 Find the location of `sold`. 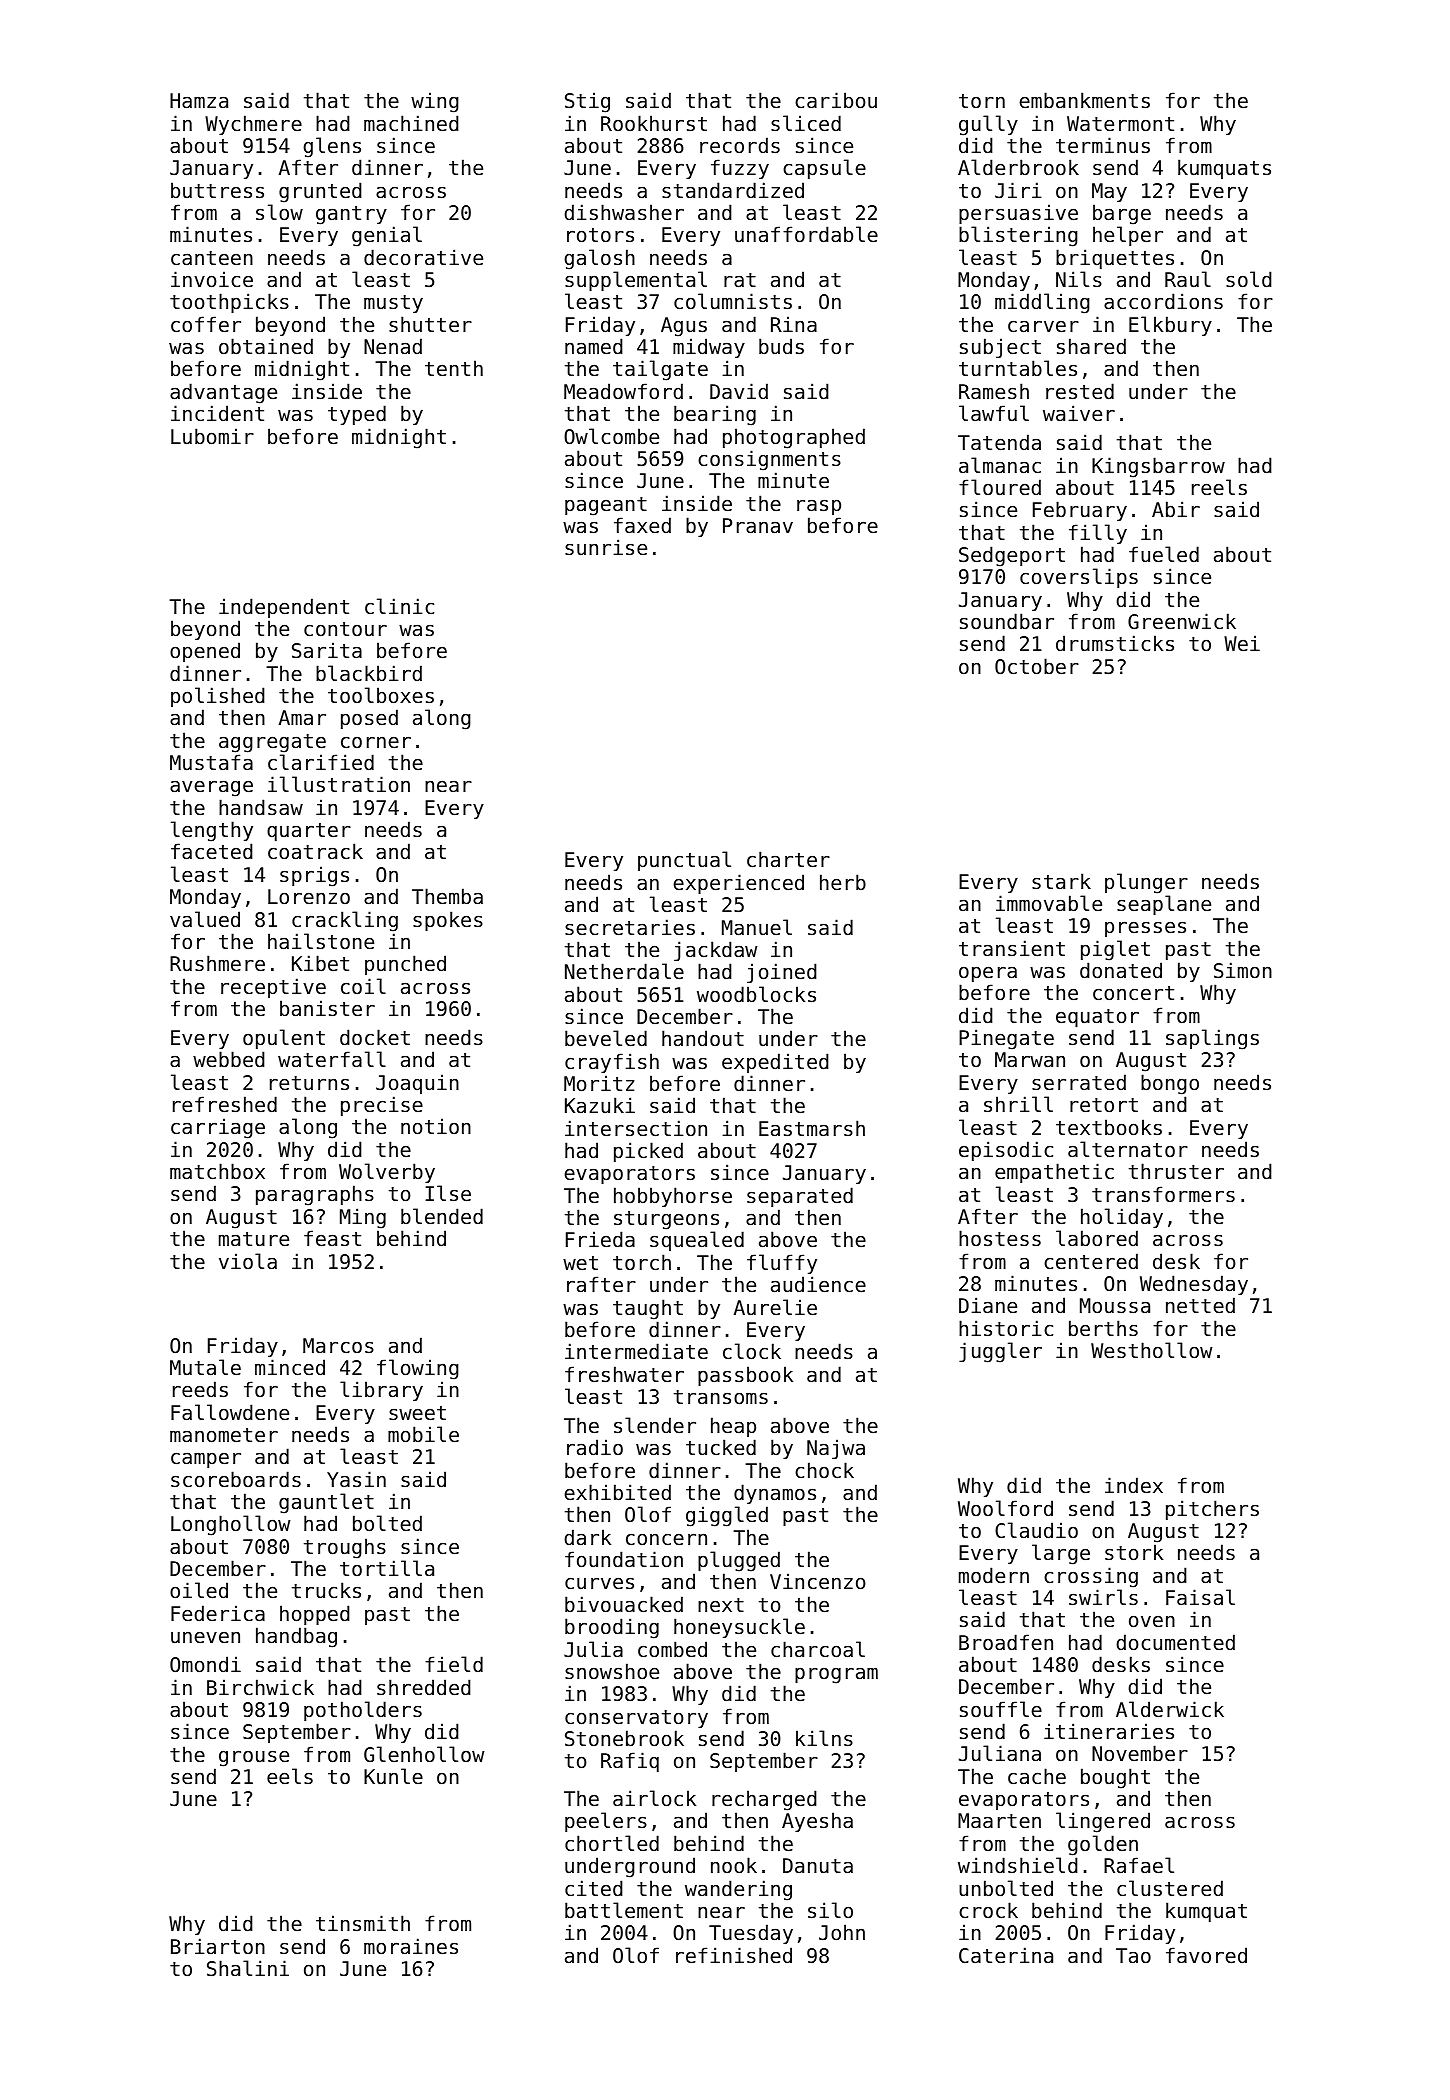

sold is located at coordinates (1249, 279).
